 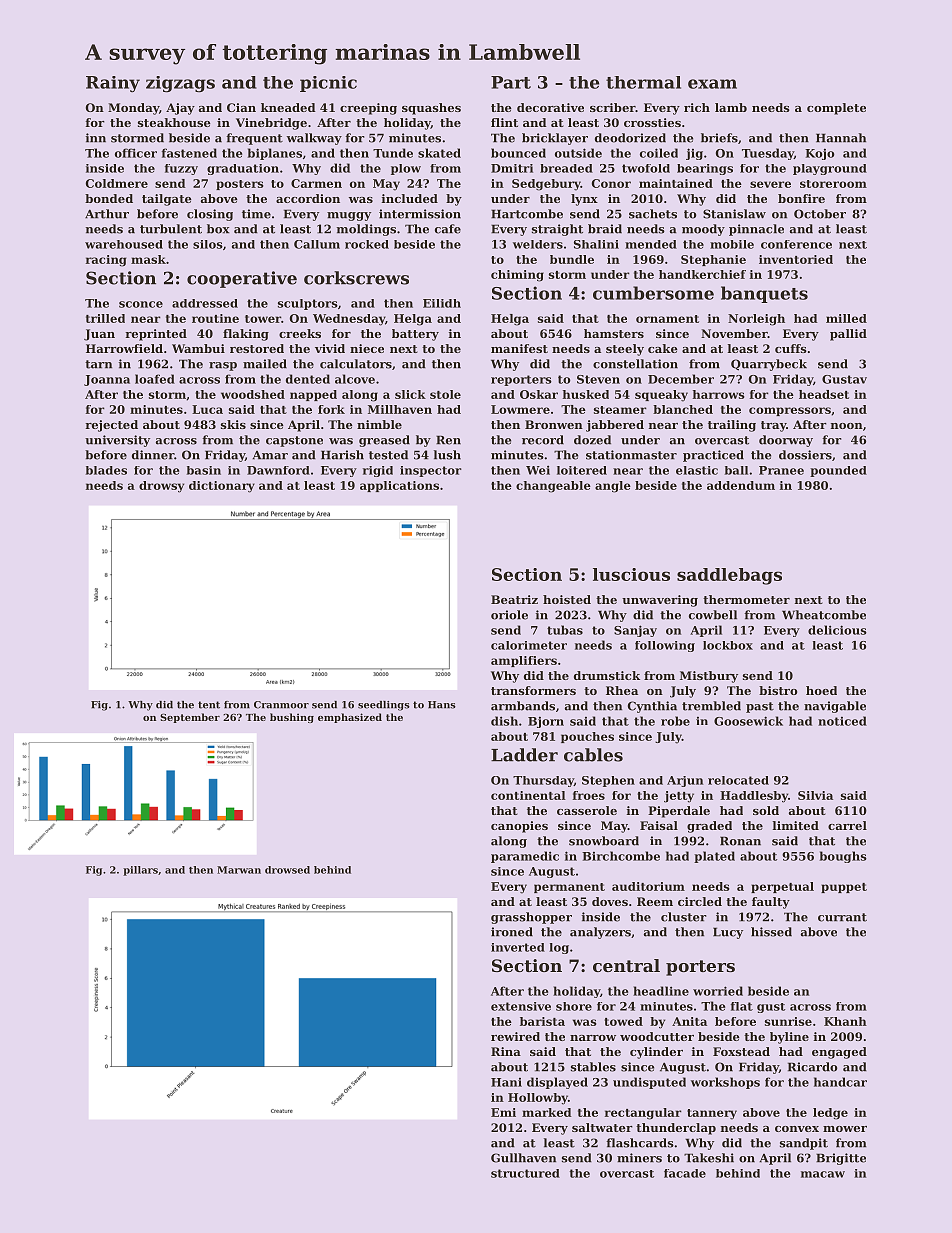 What do you see at coordinates (509, 615) in the screenshot?
I see `oriole` at bounding box center [509, 615].
